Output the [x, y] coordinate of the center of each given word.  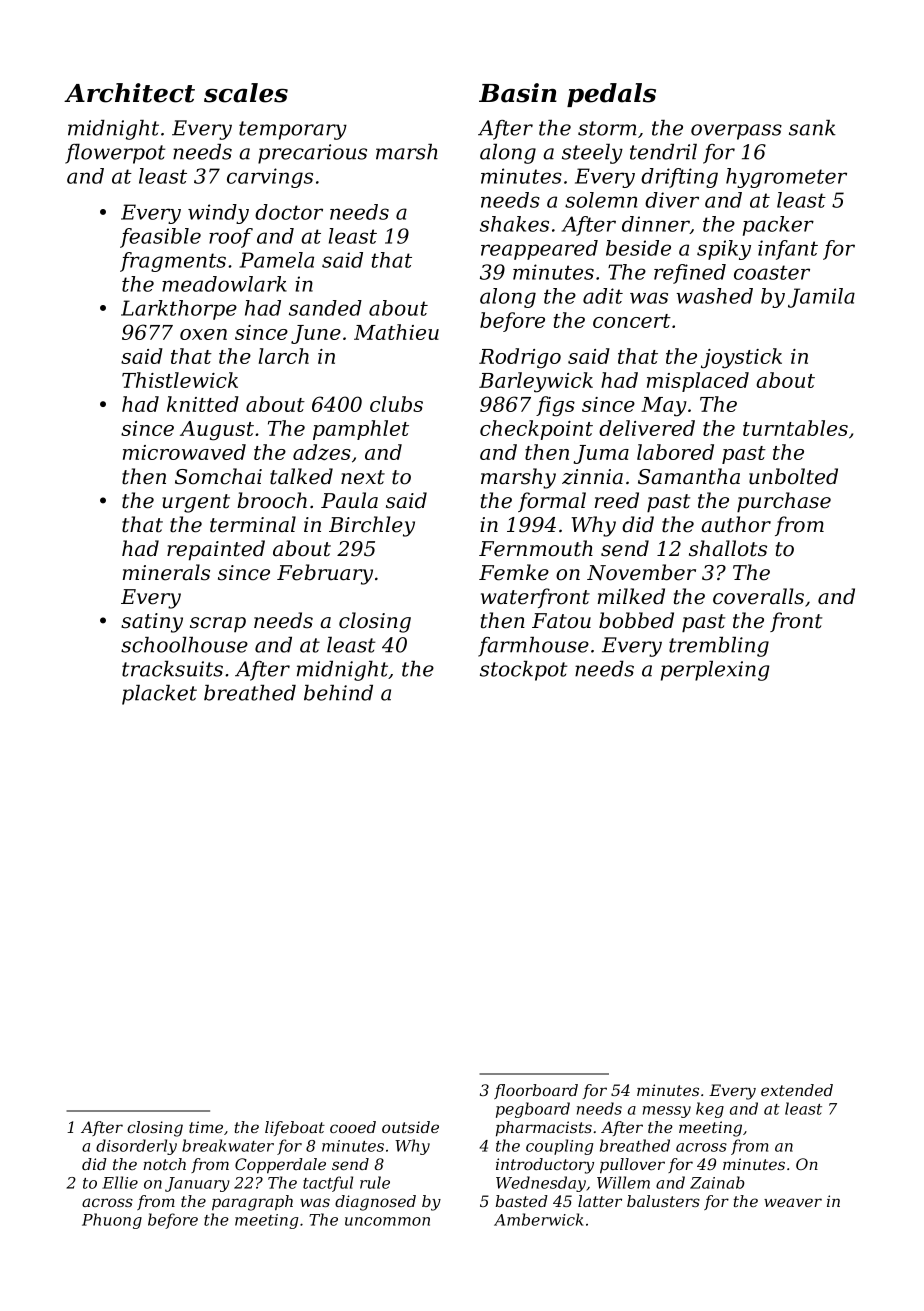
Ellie [120, 1182]
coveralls [758, 596]
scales [246, 93]
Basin [518, 93]
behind [338, 693]
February [325, 574]
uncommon [387, 1221]
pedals [611, 95]
